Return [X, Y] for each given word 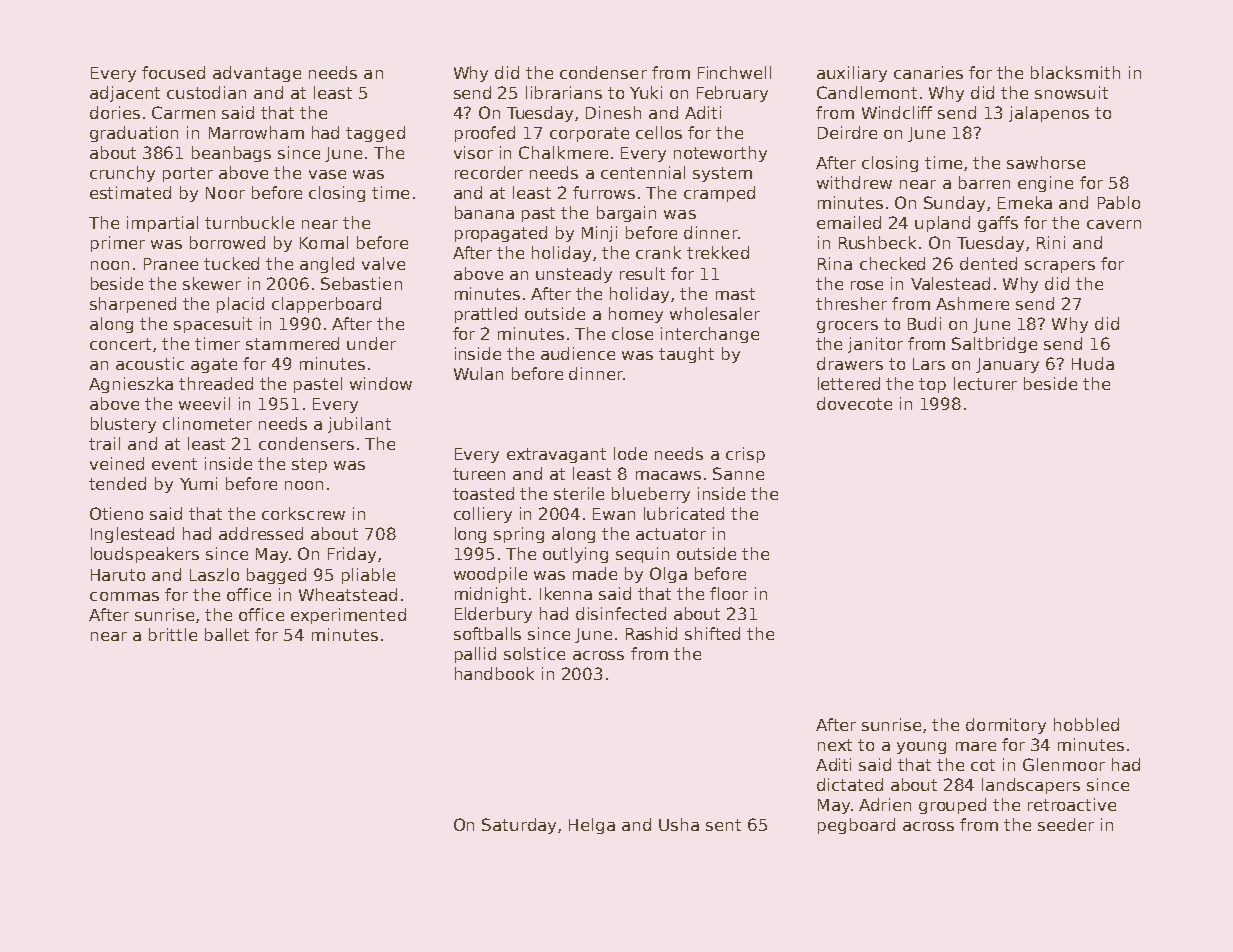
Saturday [519, 826]
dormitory [1006, 726]
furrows [604, 192]
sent [723, 825]
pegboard [856, 826]
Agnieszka [131, 385]
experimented [348, 616]
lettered [849, 383]
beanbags [231, 154]
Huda [1093, 363]
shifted [712, 633]
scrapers [1060, 267]
